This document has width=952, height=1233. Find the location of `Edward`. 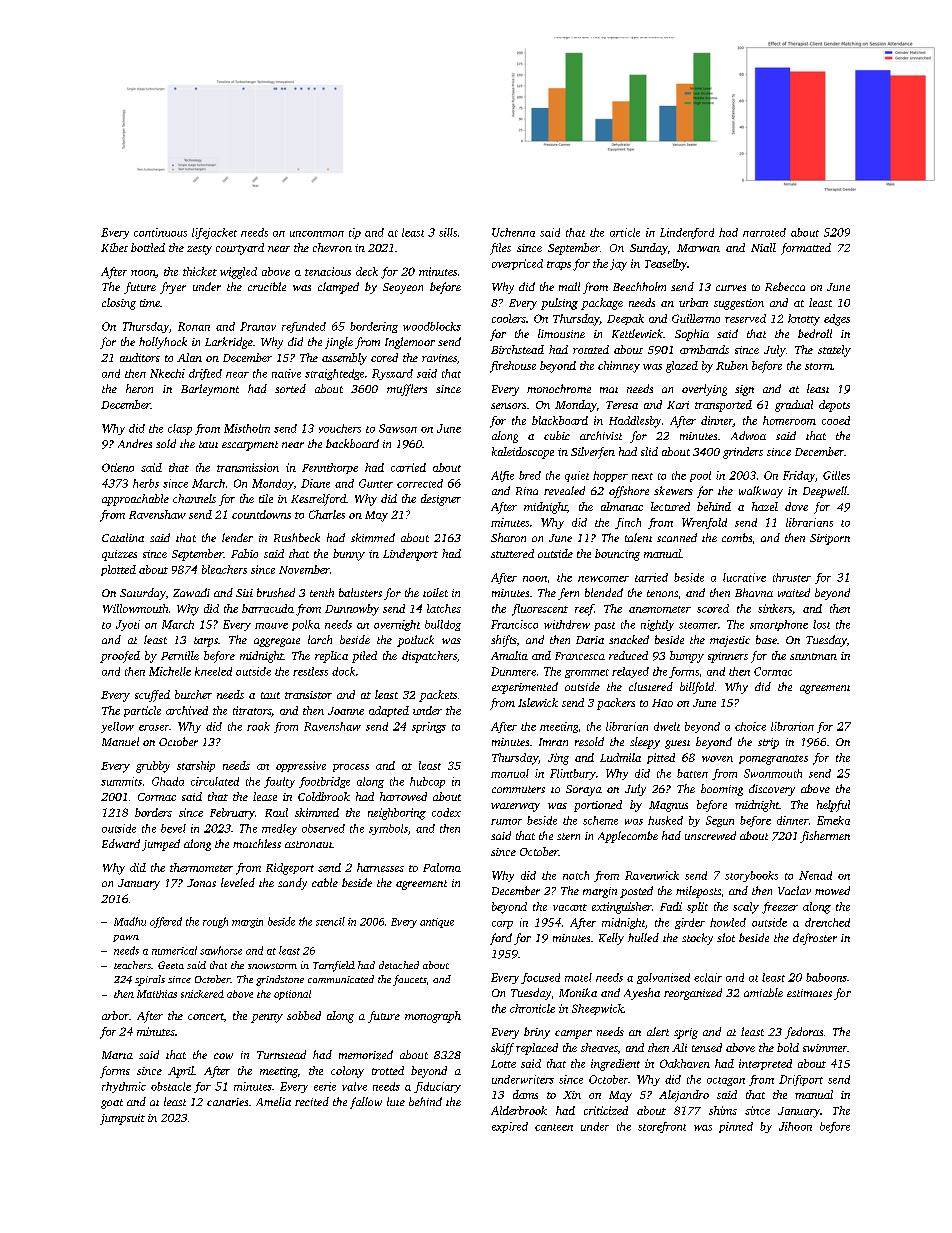

Edward is located at coordinates (121, 843).
